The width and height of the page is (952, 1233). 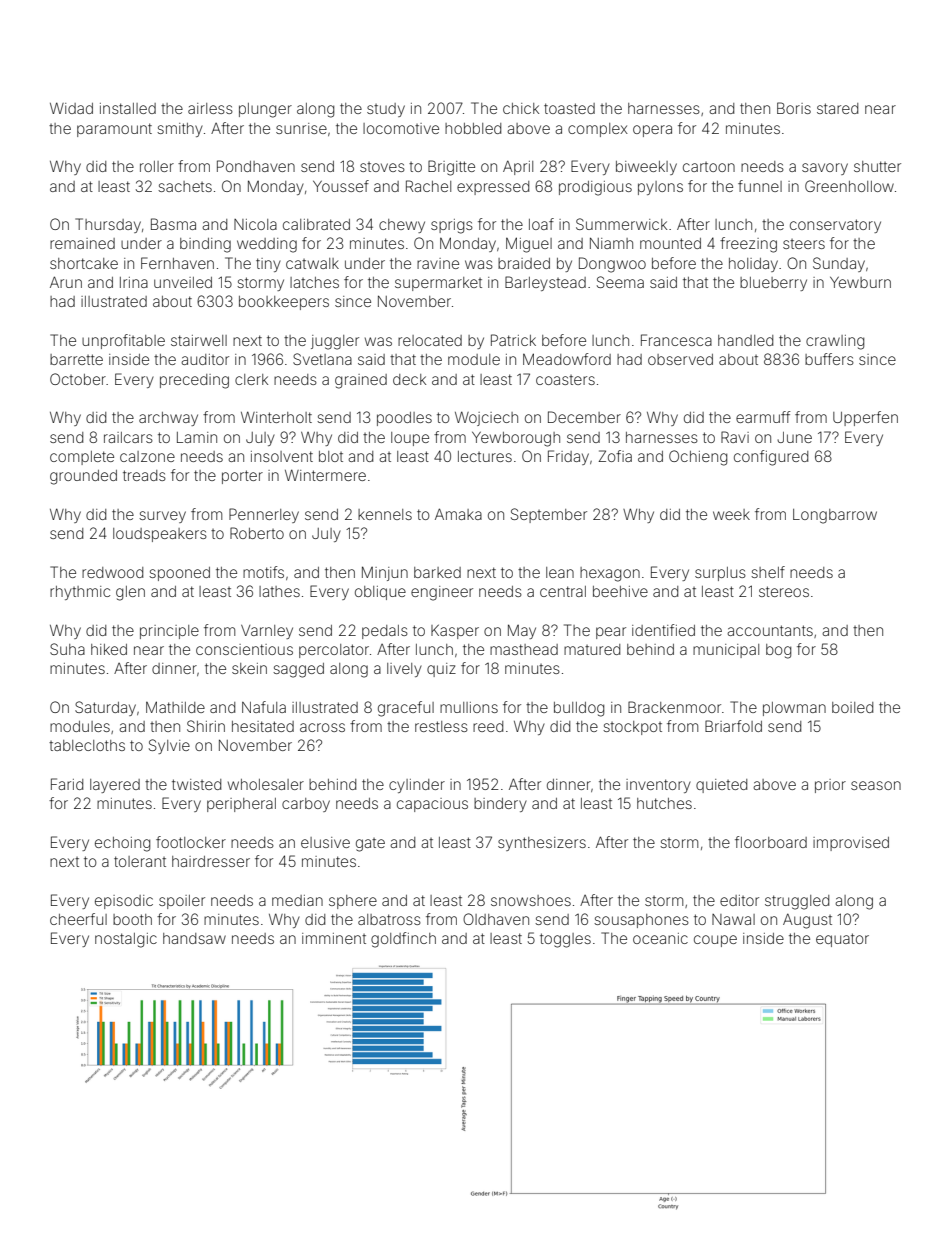 What do you see at coordinates (276, 417) in the page?
I see `Winterholt` at bounding box center [276, 417].
